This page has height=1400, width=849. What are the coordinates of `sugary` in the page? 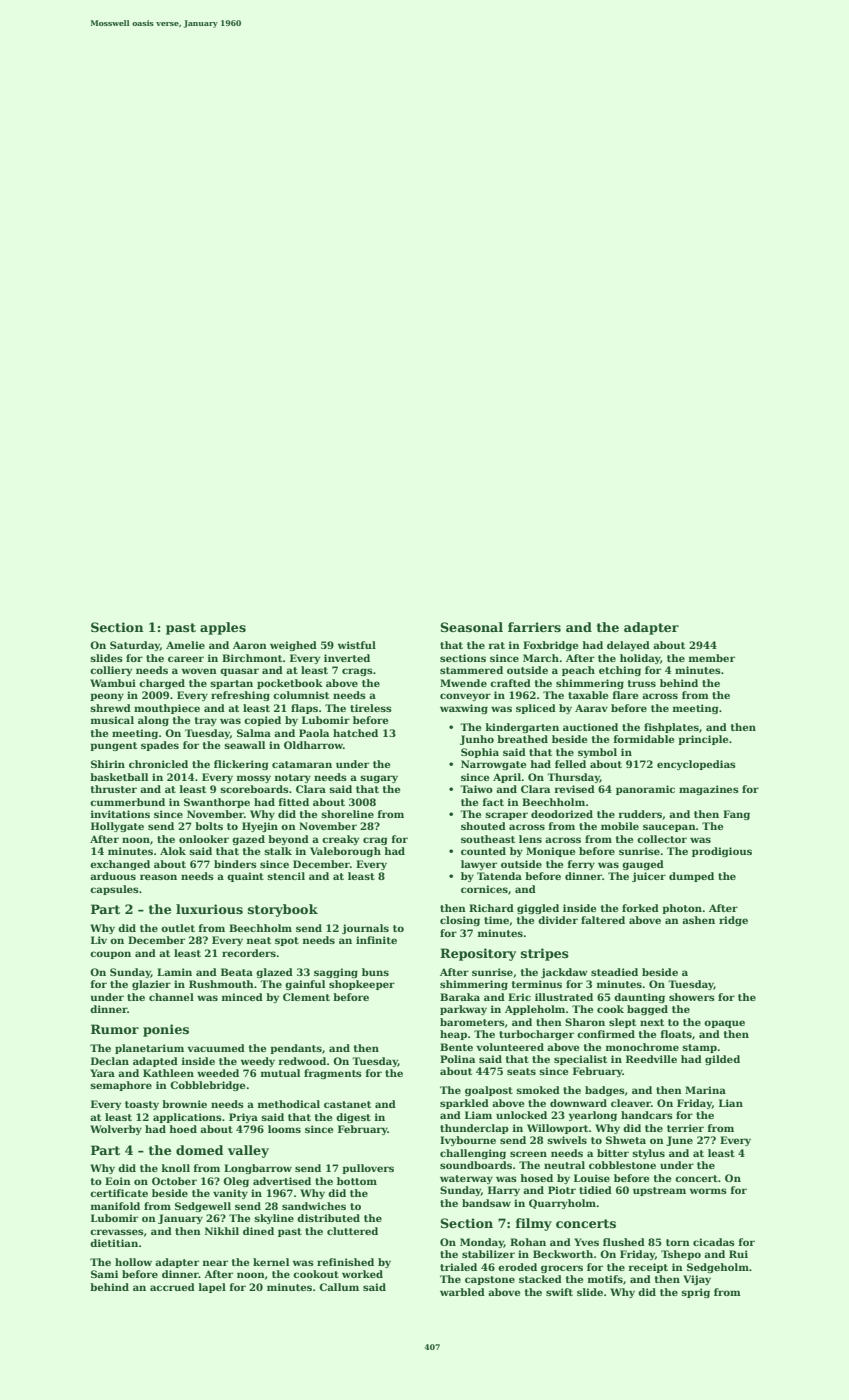 It's located at (379, 779).
